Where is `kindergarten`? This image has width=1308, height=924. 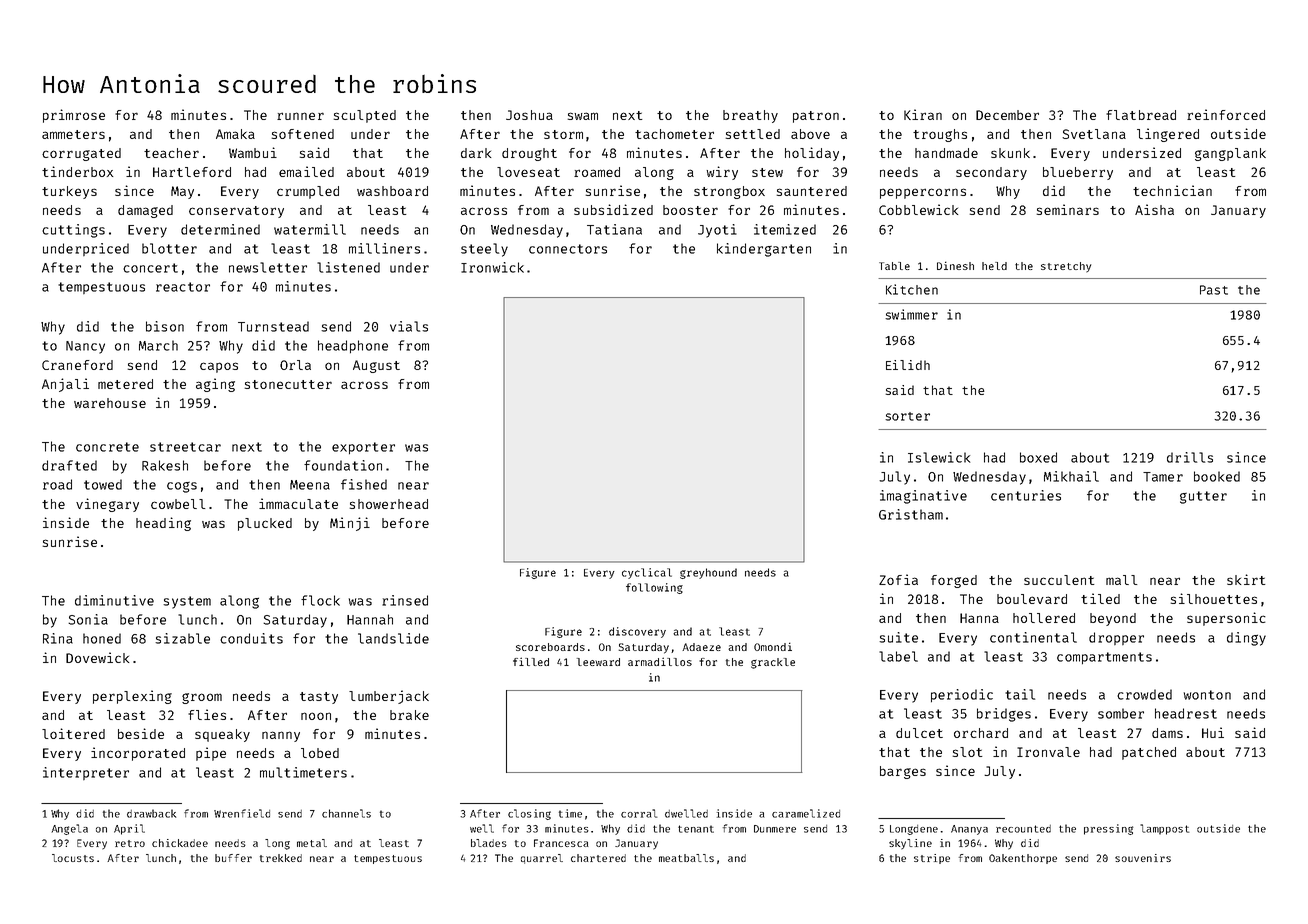 kindergarten is located at coordinates (764, 250).
